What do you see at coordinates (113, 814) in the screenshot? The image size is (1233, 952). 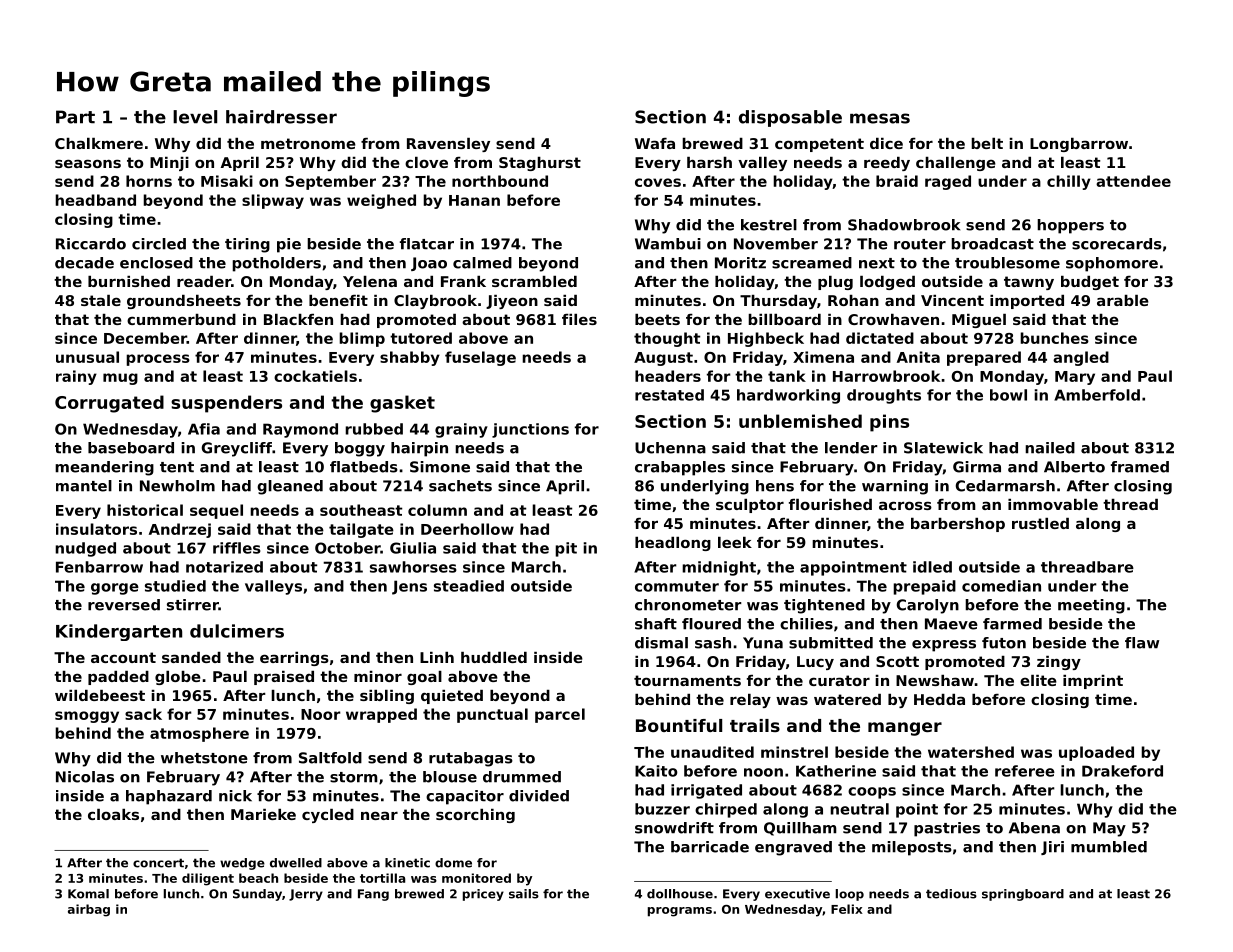 I see `cloaks` at bounding box center [113, 814].
